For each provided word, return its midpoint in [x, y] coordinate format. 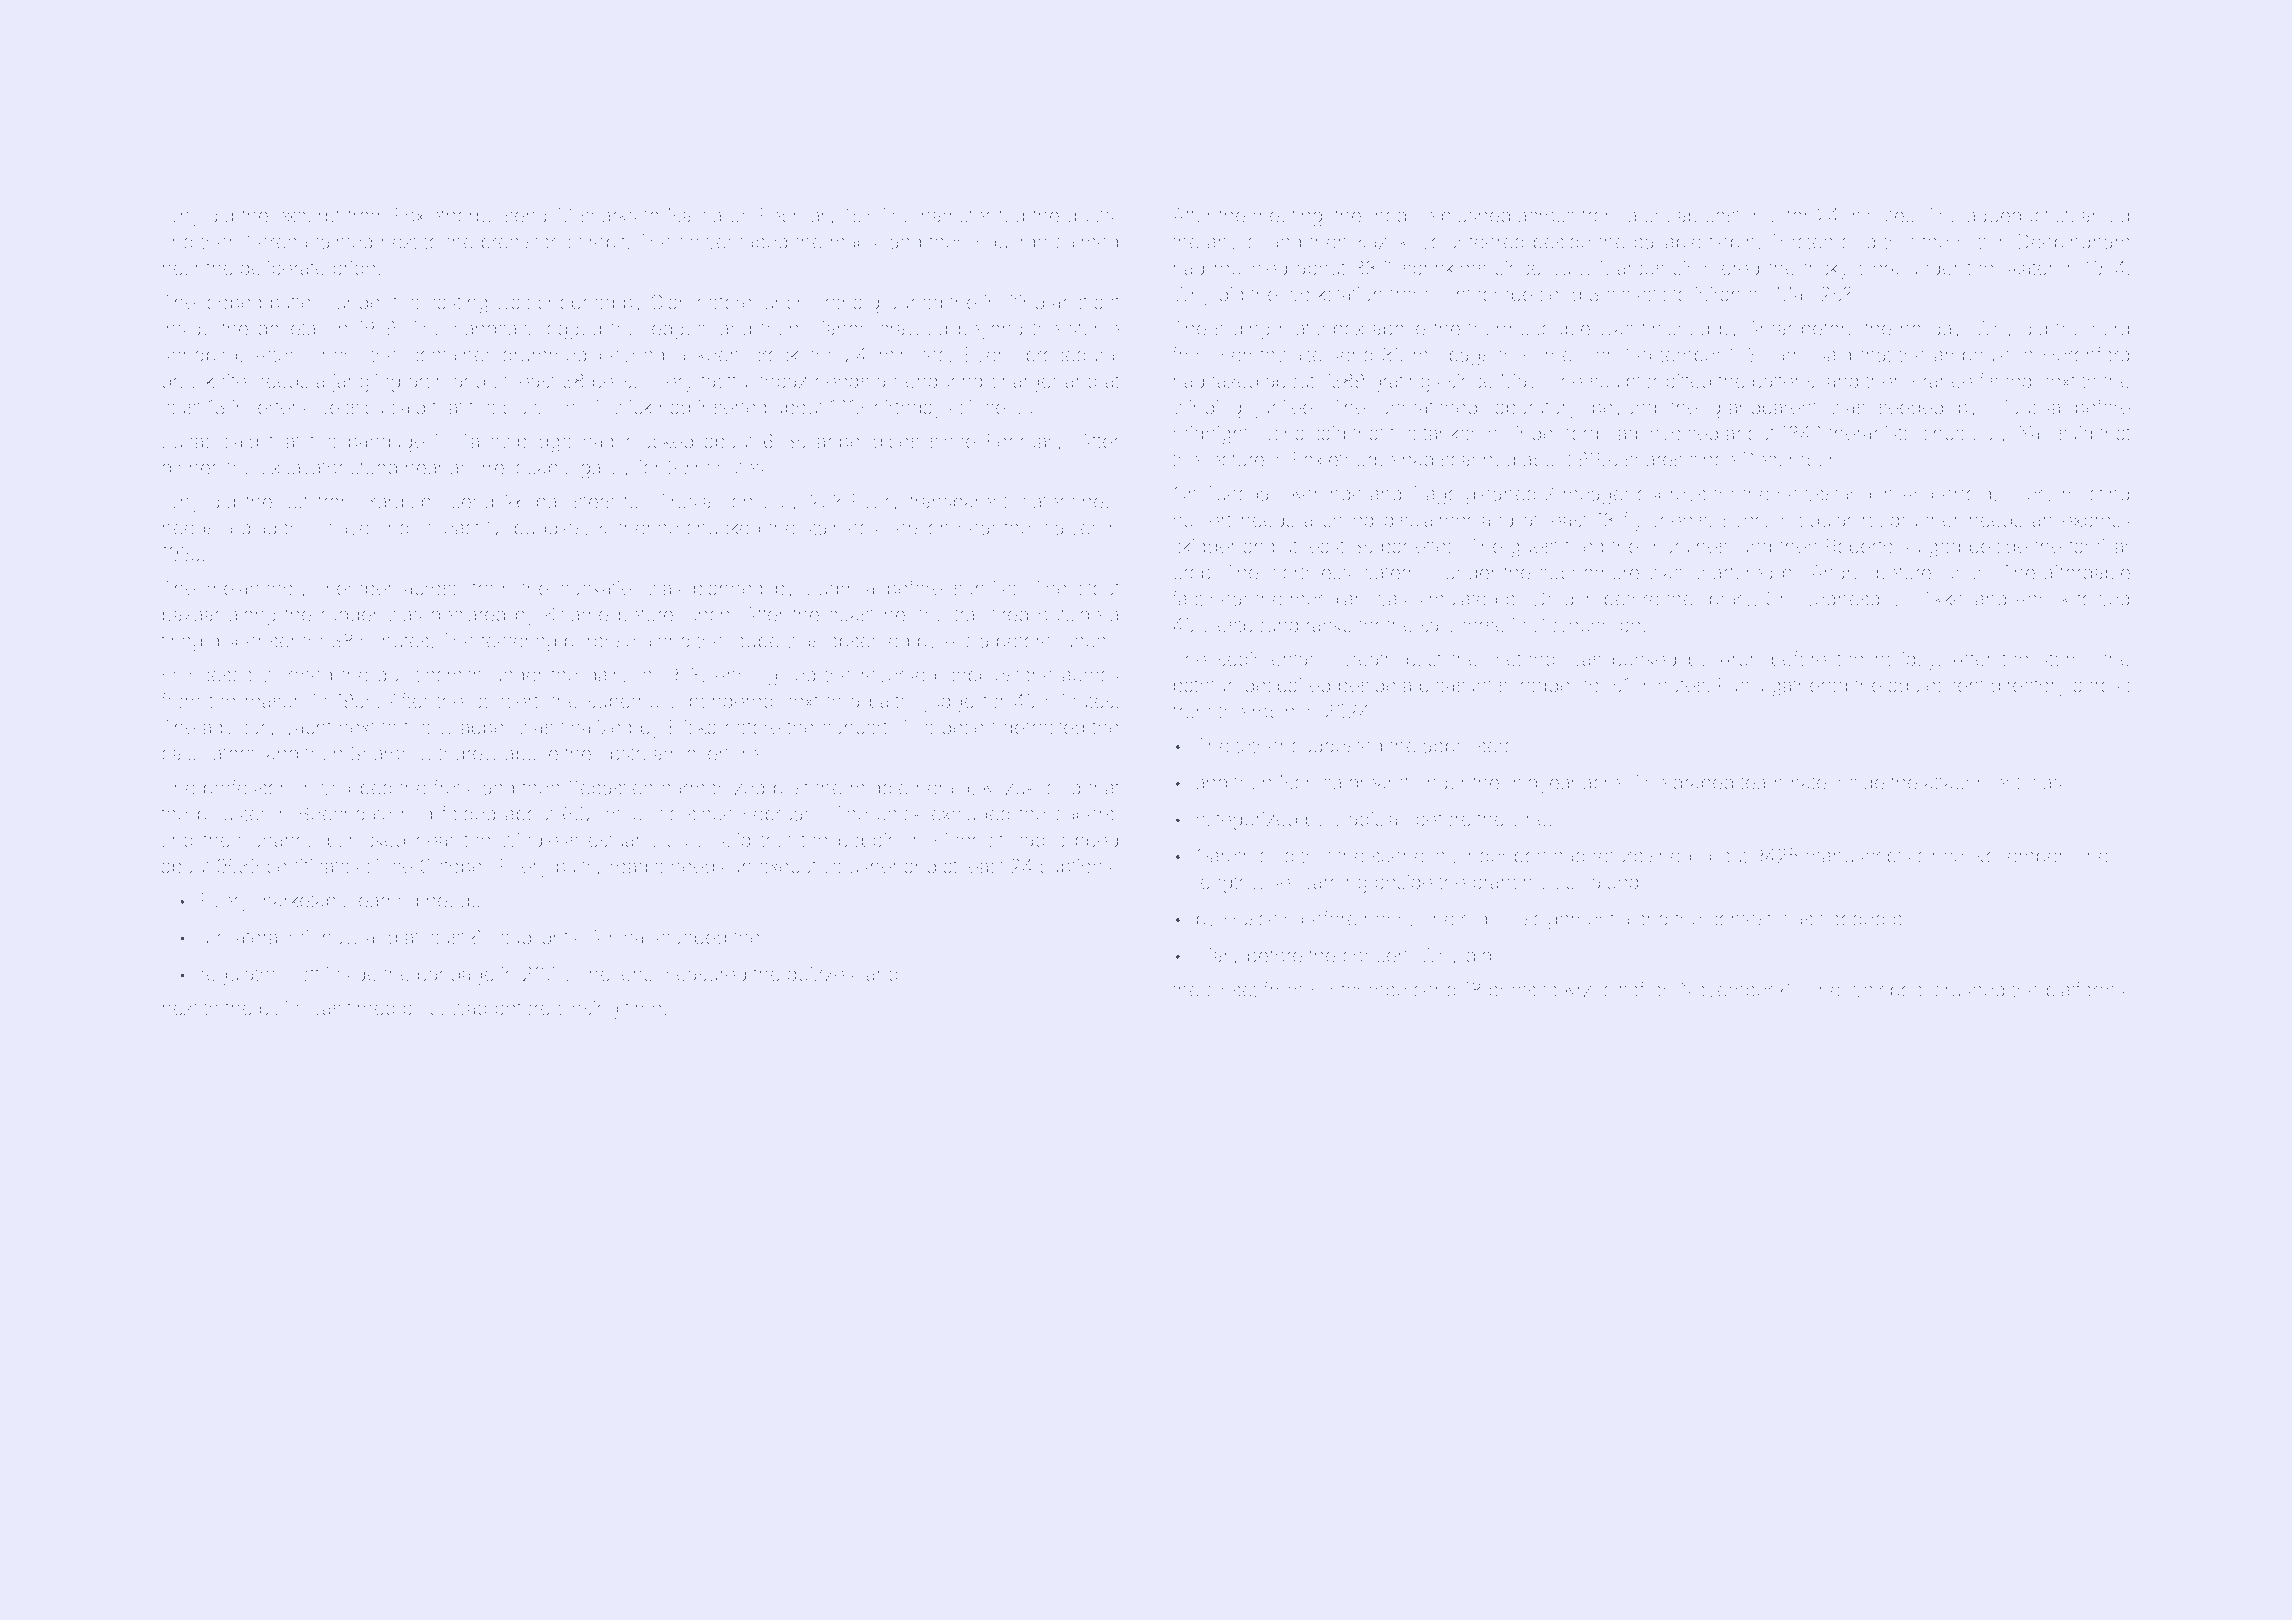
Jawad [458, 1008]
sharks [608, 215]
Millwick [618, 407]
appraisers [1468, 747]
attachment [1973, 782]
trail [969, 614]
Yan [2035, 433]
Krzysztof [1605, 991]
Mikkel [1940, 598]
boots [1512, 990]
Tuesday [1242, 495]
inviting [1014, 304]
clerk [1879, 268]
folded [468, 813]
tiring [181, 642]
